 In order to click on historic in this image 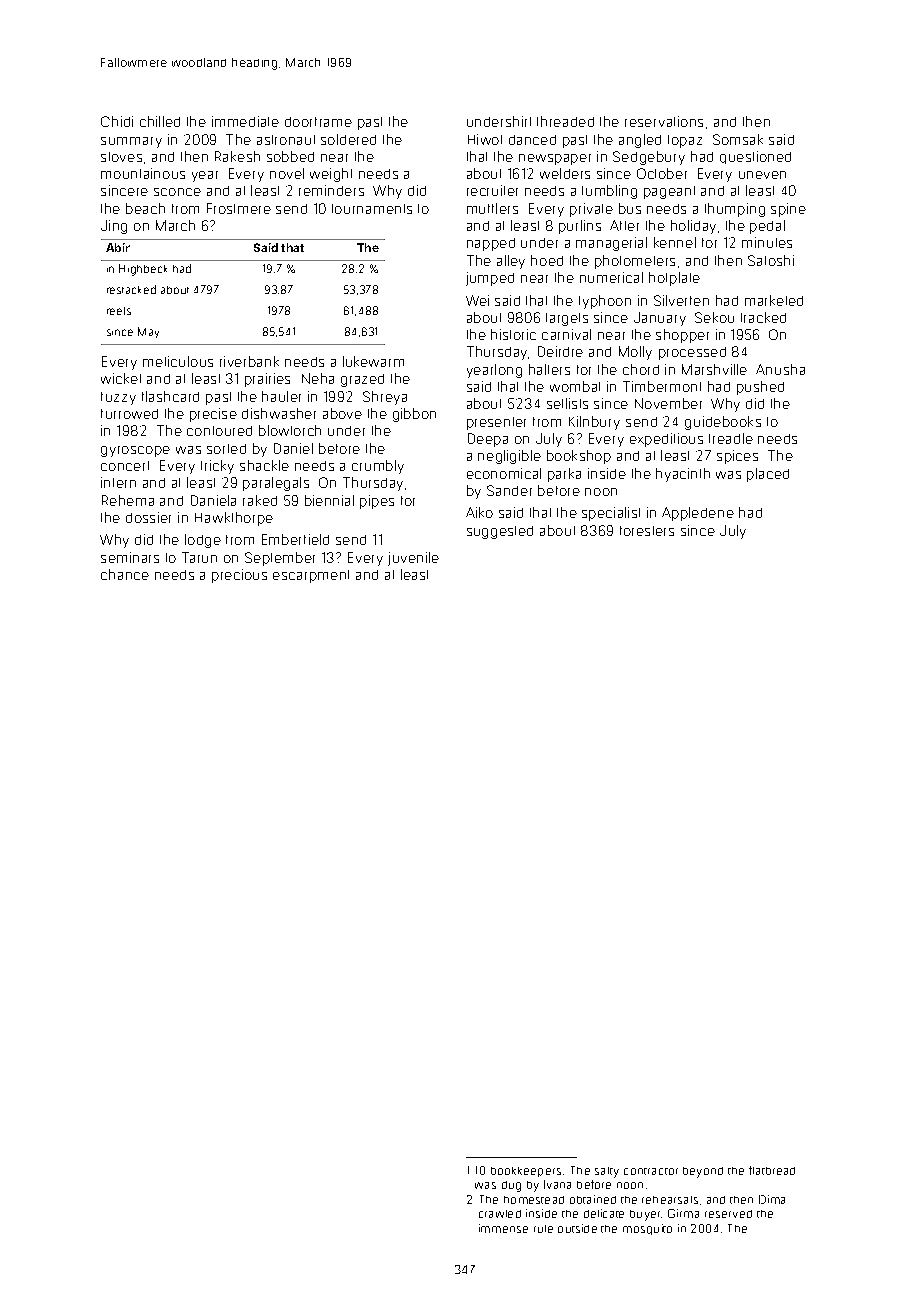, I will do `click(513, 334)`.
